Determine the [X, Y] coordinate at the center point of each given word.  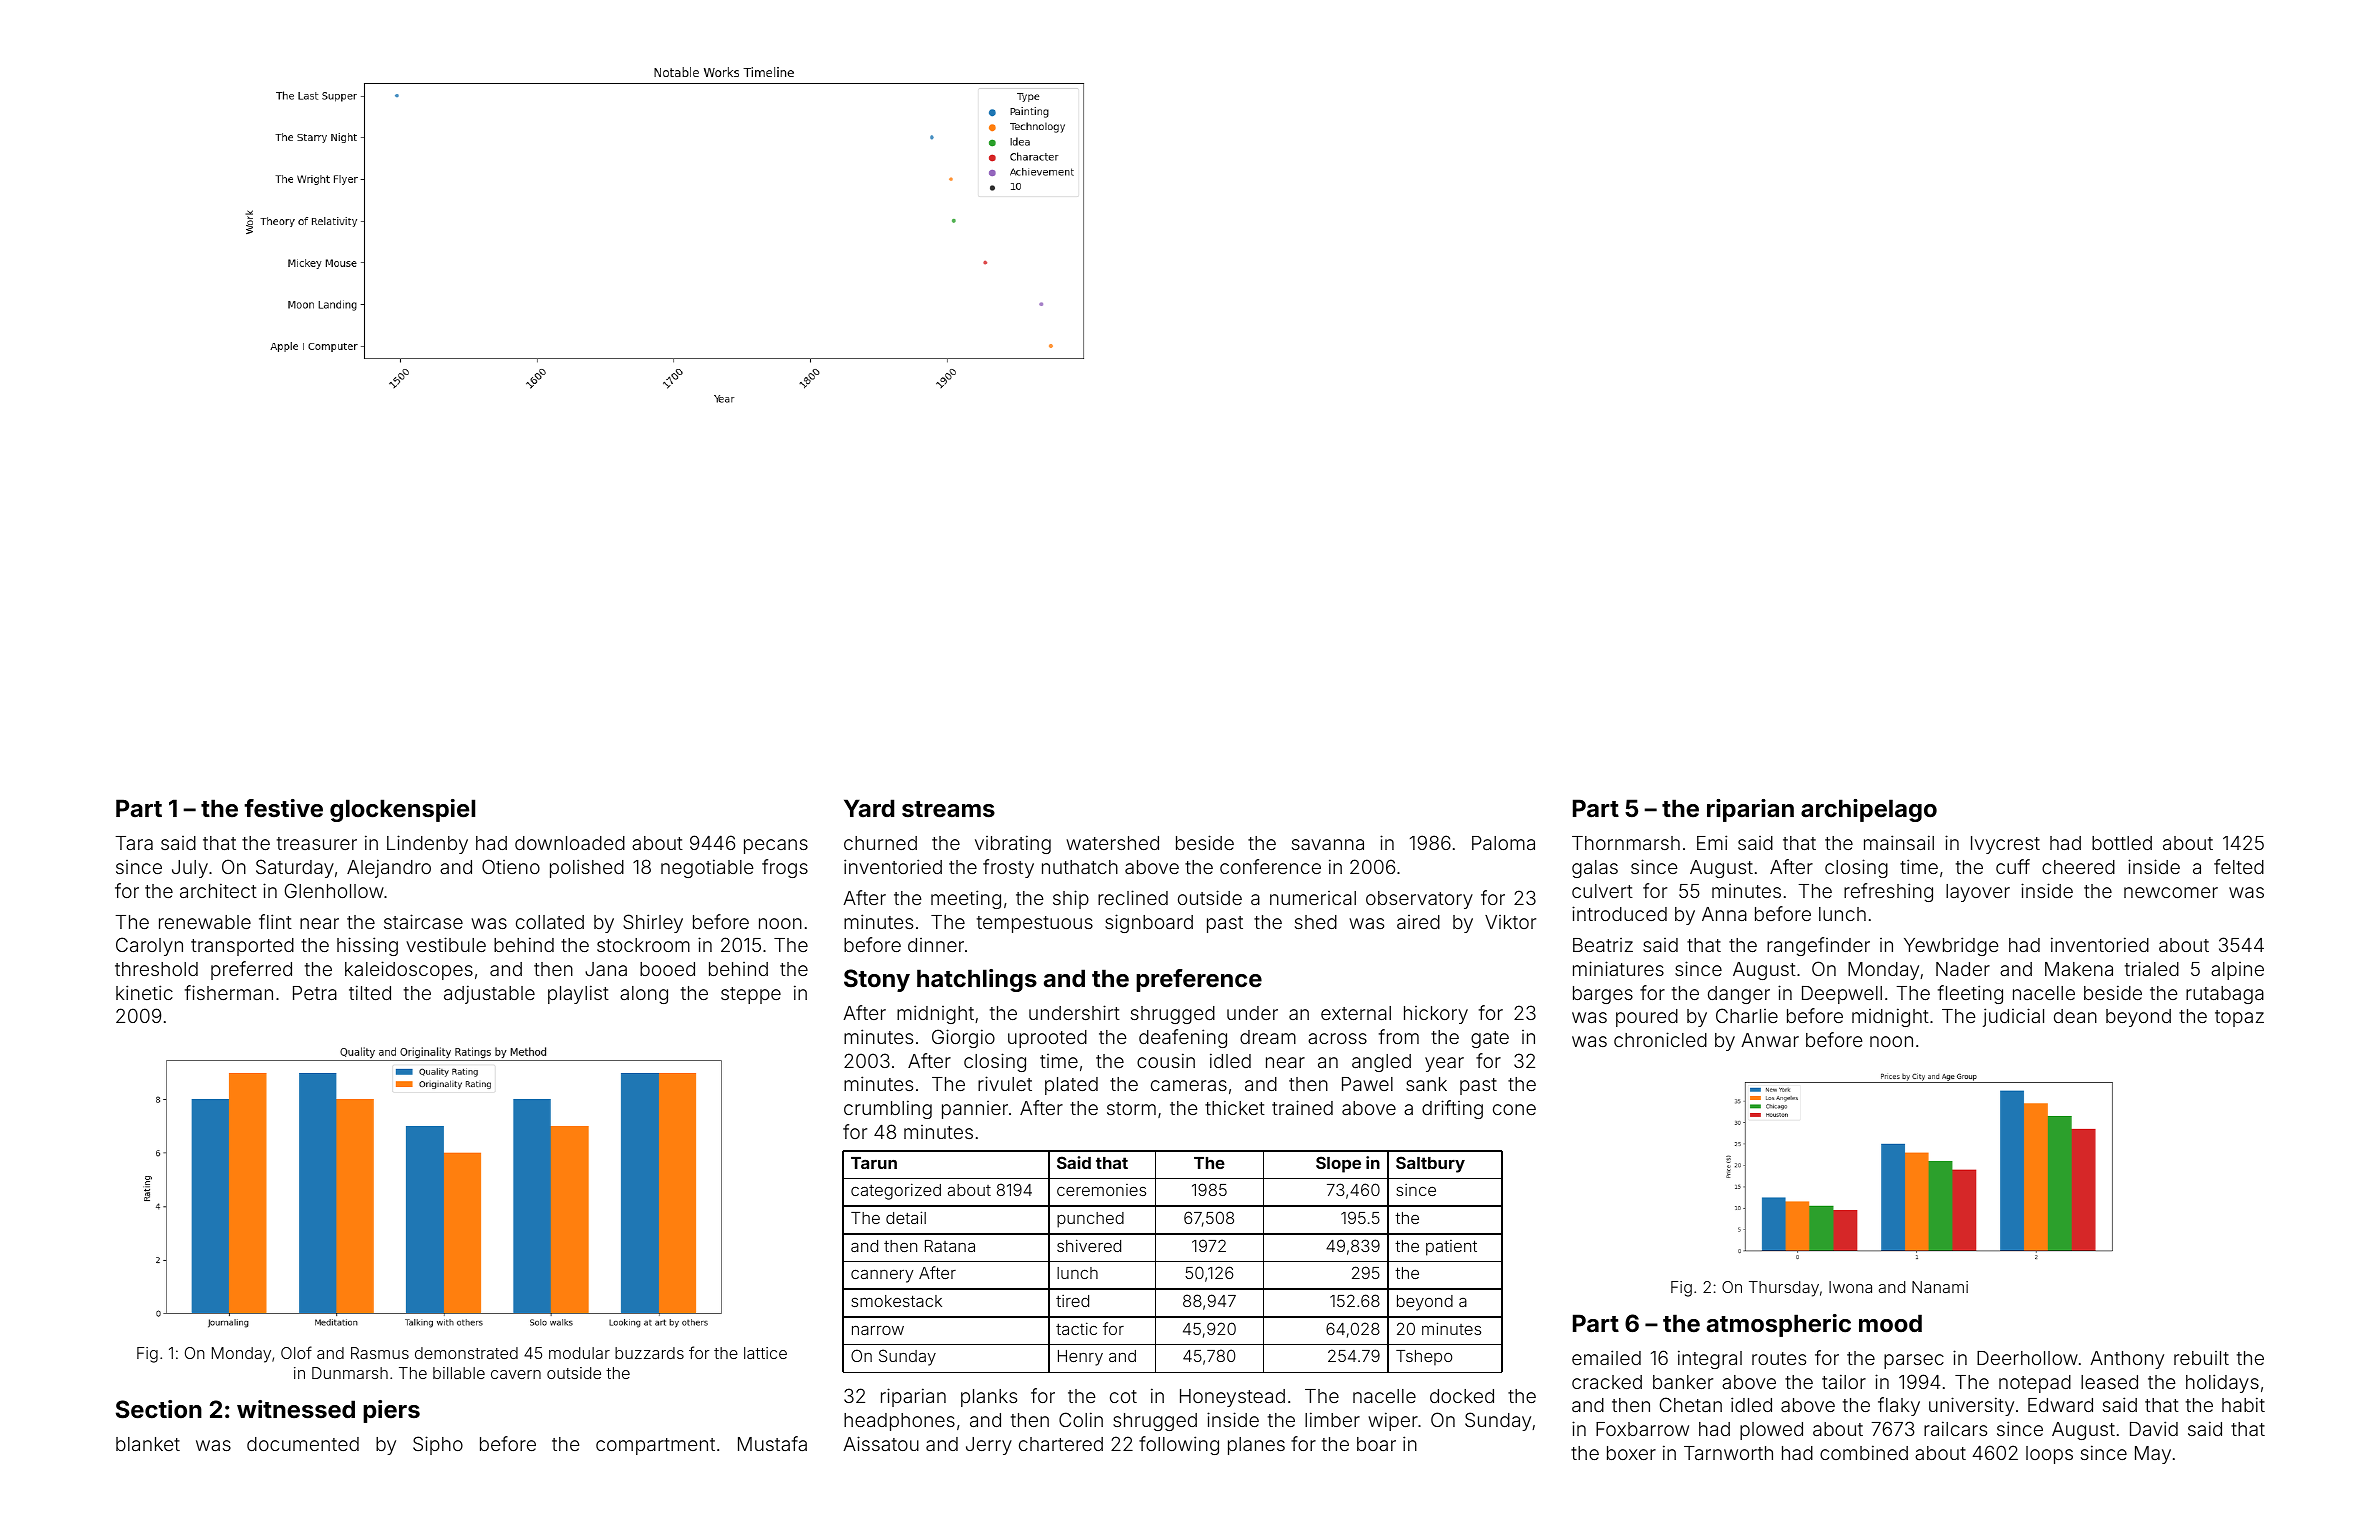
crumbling [888, 1109]
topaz [2239, 1018]
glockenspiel [402, 810]
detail [906, 1217]
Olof [296, 1352]
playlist [578, 994]
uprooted [1047, 1039]
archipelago [1869, 810]
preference [1199, 980]
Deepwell [1842, 995]
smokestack [896, 1301]
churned [880, 843]
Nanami [1940, 1287]
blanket [148, 1444]
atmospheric [1779, 1325]
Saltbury [1430, 1164]
